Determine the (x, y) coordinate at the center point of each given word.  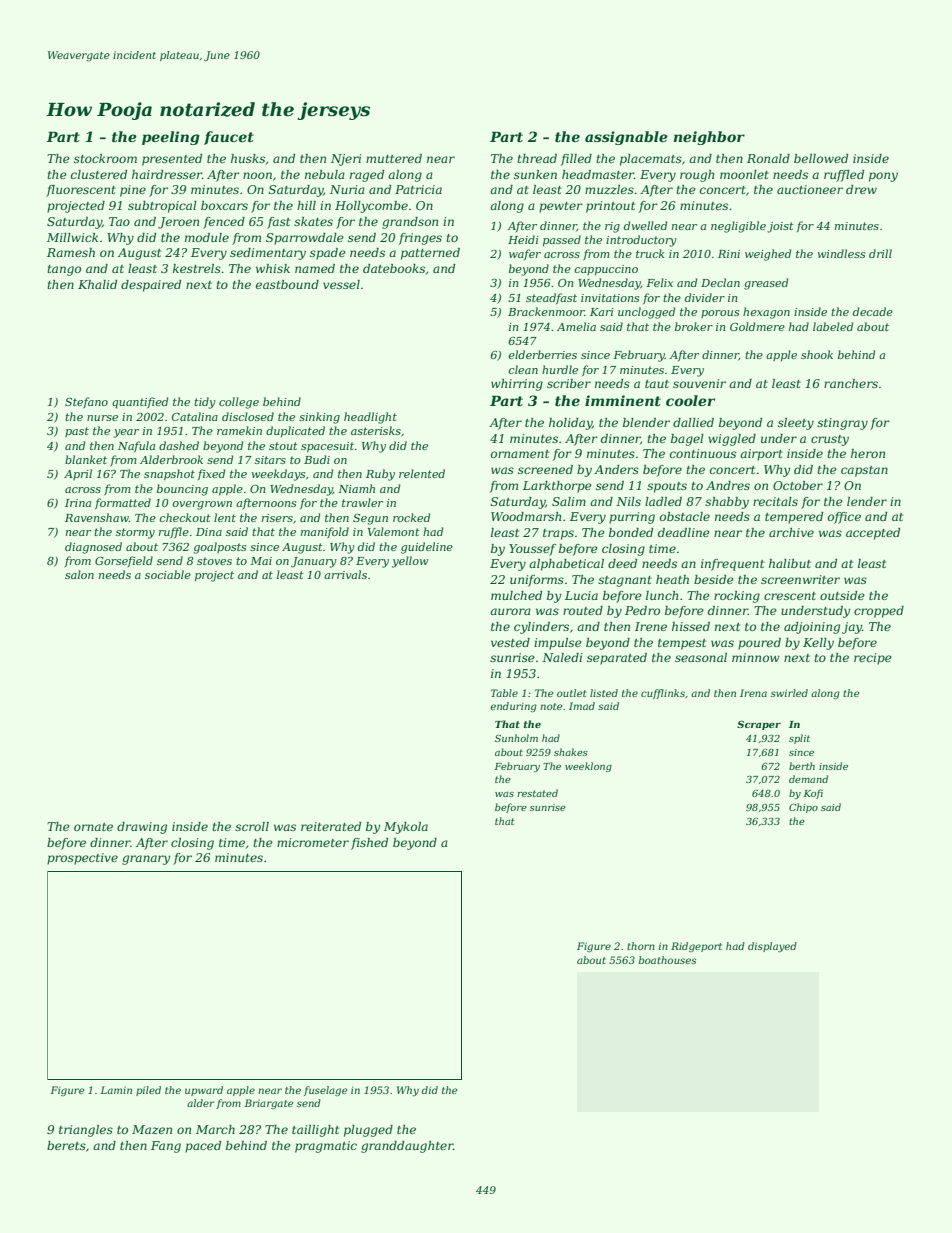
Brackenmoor (546, 311)
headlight (370, 418)
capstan (864, 471)
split (799, 739)
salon (79, 574)
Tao (119, 221)
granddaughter (407, 1147)
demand (808, 779)
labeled (833, 326)
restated (537, 793)
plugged (368, 1131)
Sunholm (516, 738)
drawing (142, 828)
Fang (166, 1147)
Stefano (86, 402)
